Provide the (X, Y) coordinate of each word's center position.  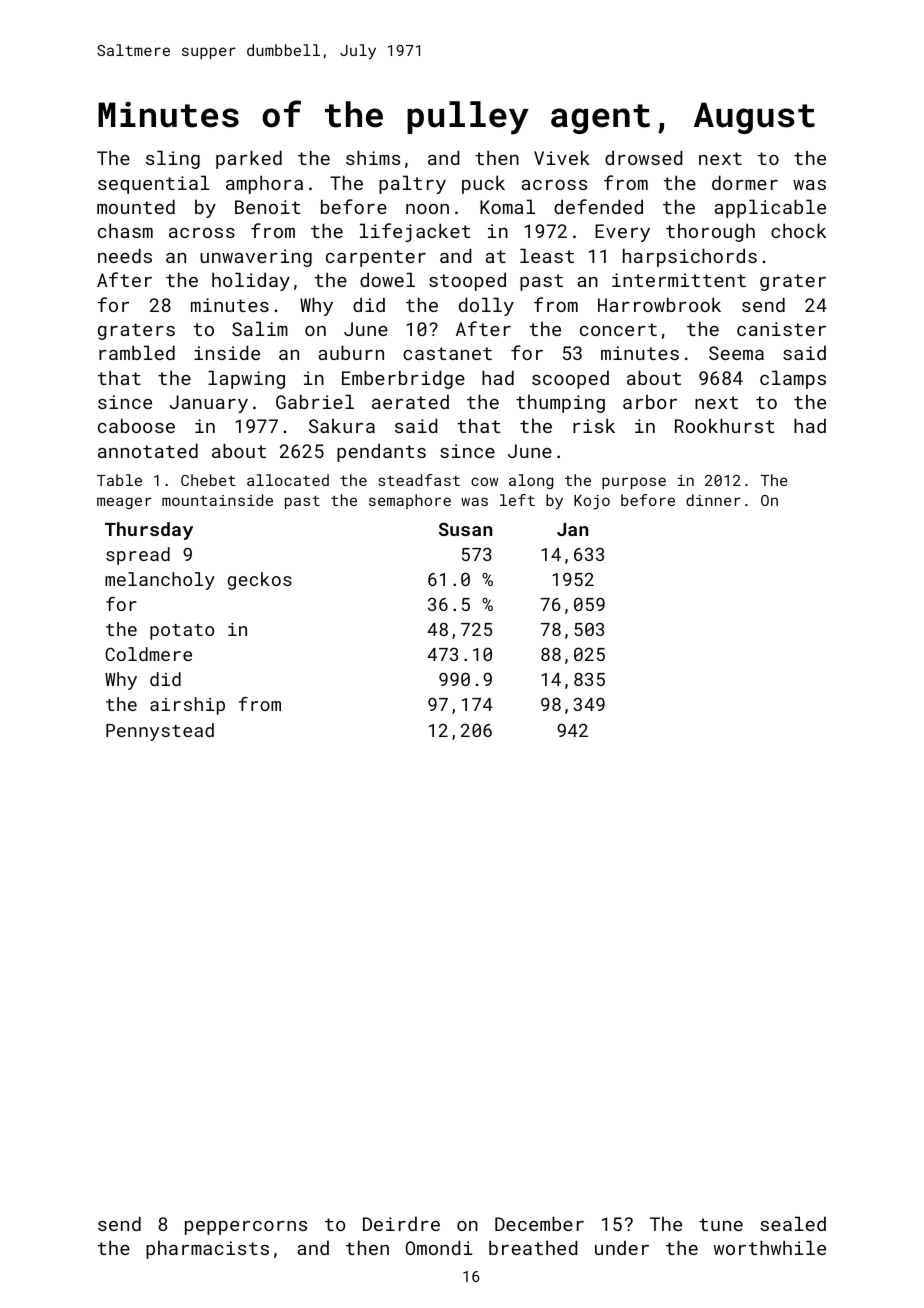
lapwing (246, 379)
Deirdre (401, 1223)
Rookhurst (724, 425)
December (539, 1223)
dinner (713, 500)
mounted (136, 206)
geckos (260, 581)
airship (187, 706)
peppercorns (246, 1228)
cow (484, 481)
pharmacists (207, 1249)
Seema (736, 353)
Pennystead (160, 732)
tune (721, 1224)
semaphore (410, 501)
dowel (387, 279)
